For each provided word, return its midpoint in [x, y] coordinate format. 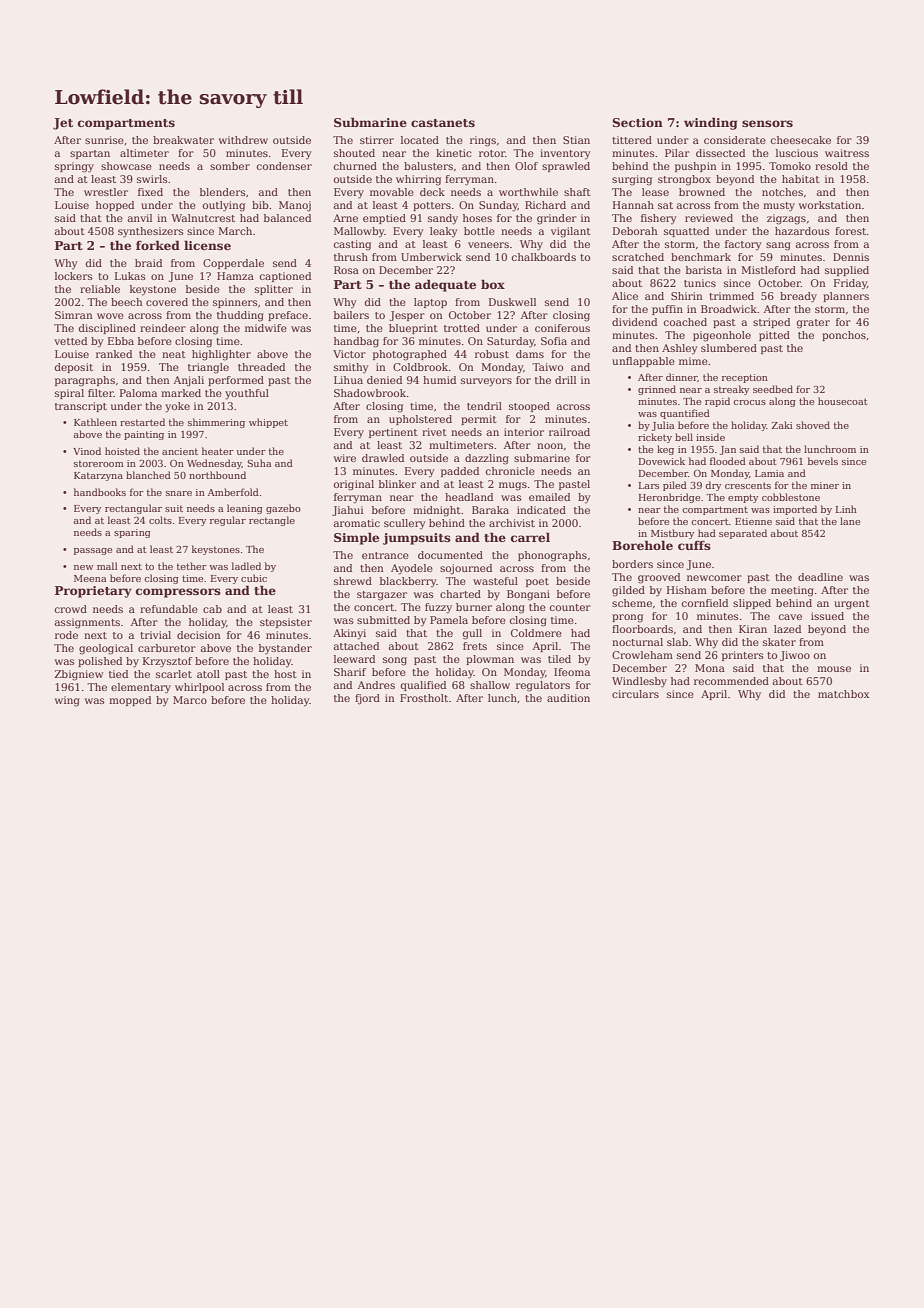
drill [565, 380]
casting [352, 245]
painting [144, 435]
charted [460, 594]
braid [148, 263]
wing [67, 701]
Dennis [851, 257]
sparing [132, 533]
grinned [657, 390]
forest [850, 231]
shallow [490, 685]
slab [677, 642]
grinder [557, 219]
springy [74, 167]
